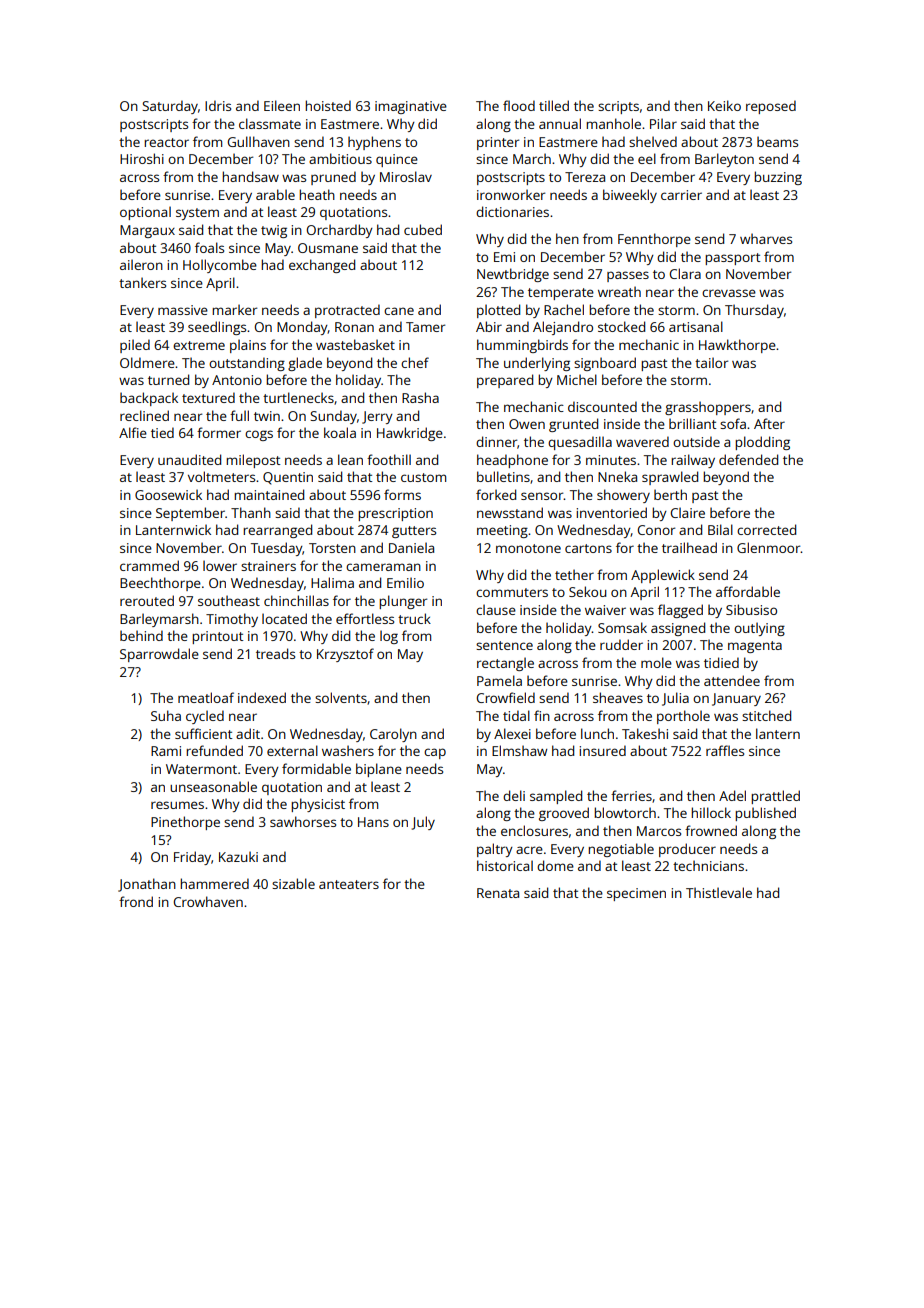 This document has height=1308, width=924. What do you see at coordinates (560, 123) in the document?
I see `annual` at bounding box center [560, 123].
